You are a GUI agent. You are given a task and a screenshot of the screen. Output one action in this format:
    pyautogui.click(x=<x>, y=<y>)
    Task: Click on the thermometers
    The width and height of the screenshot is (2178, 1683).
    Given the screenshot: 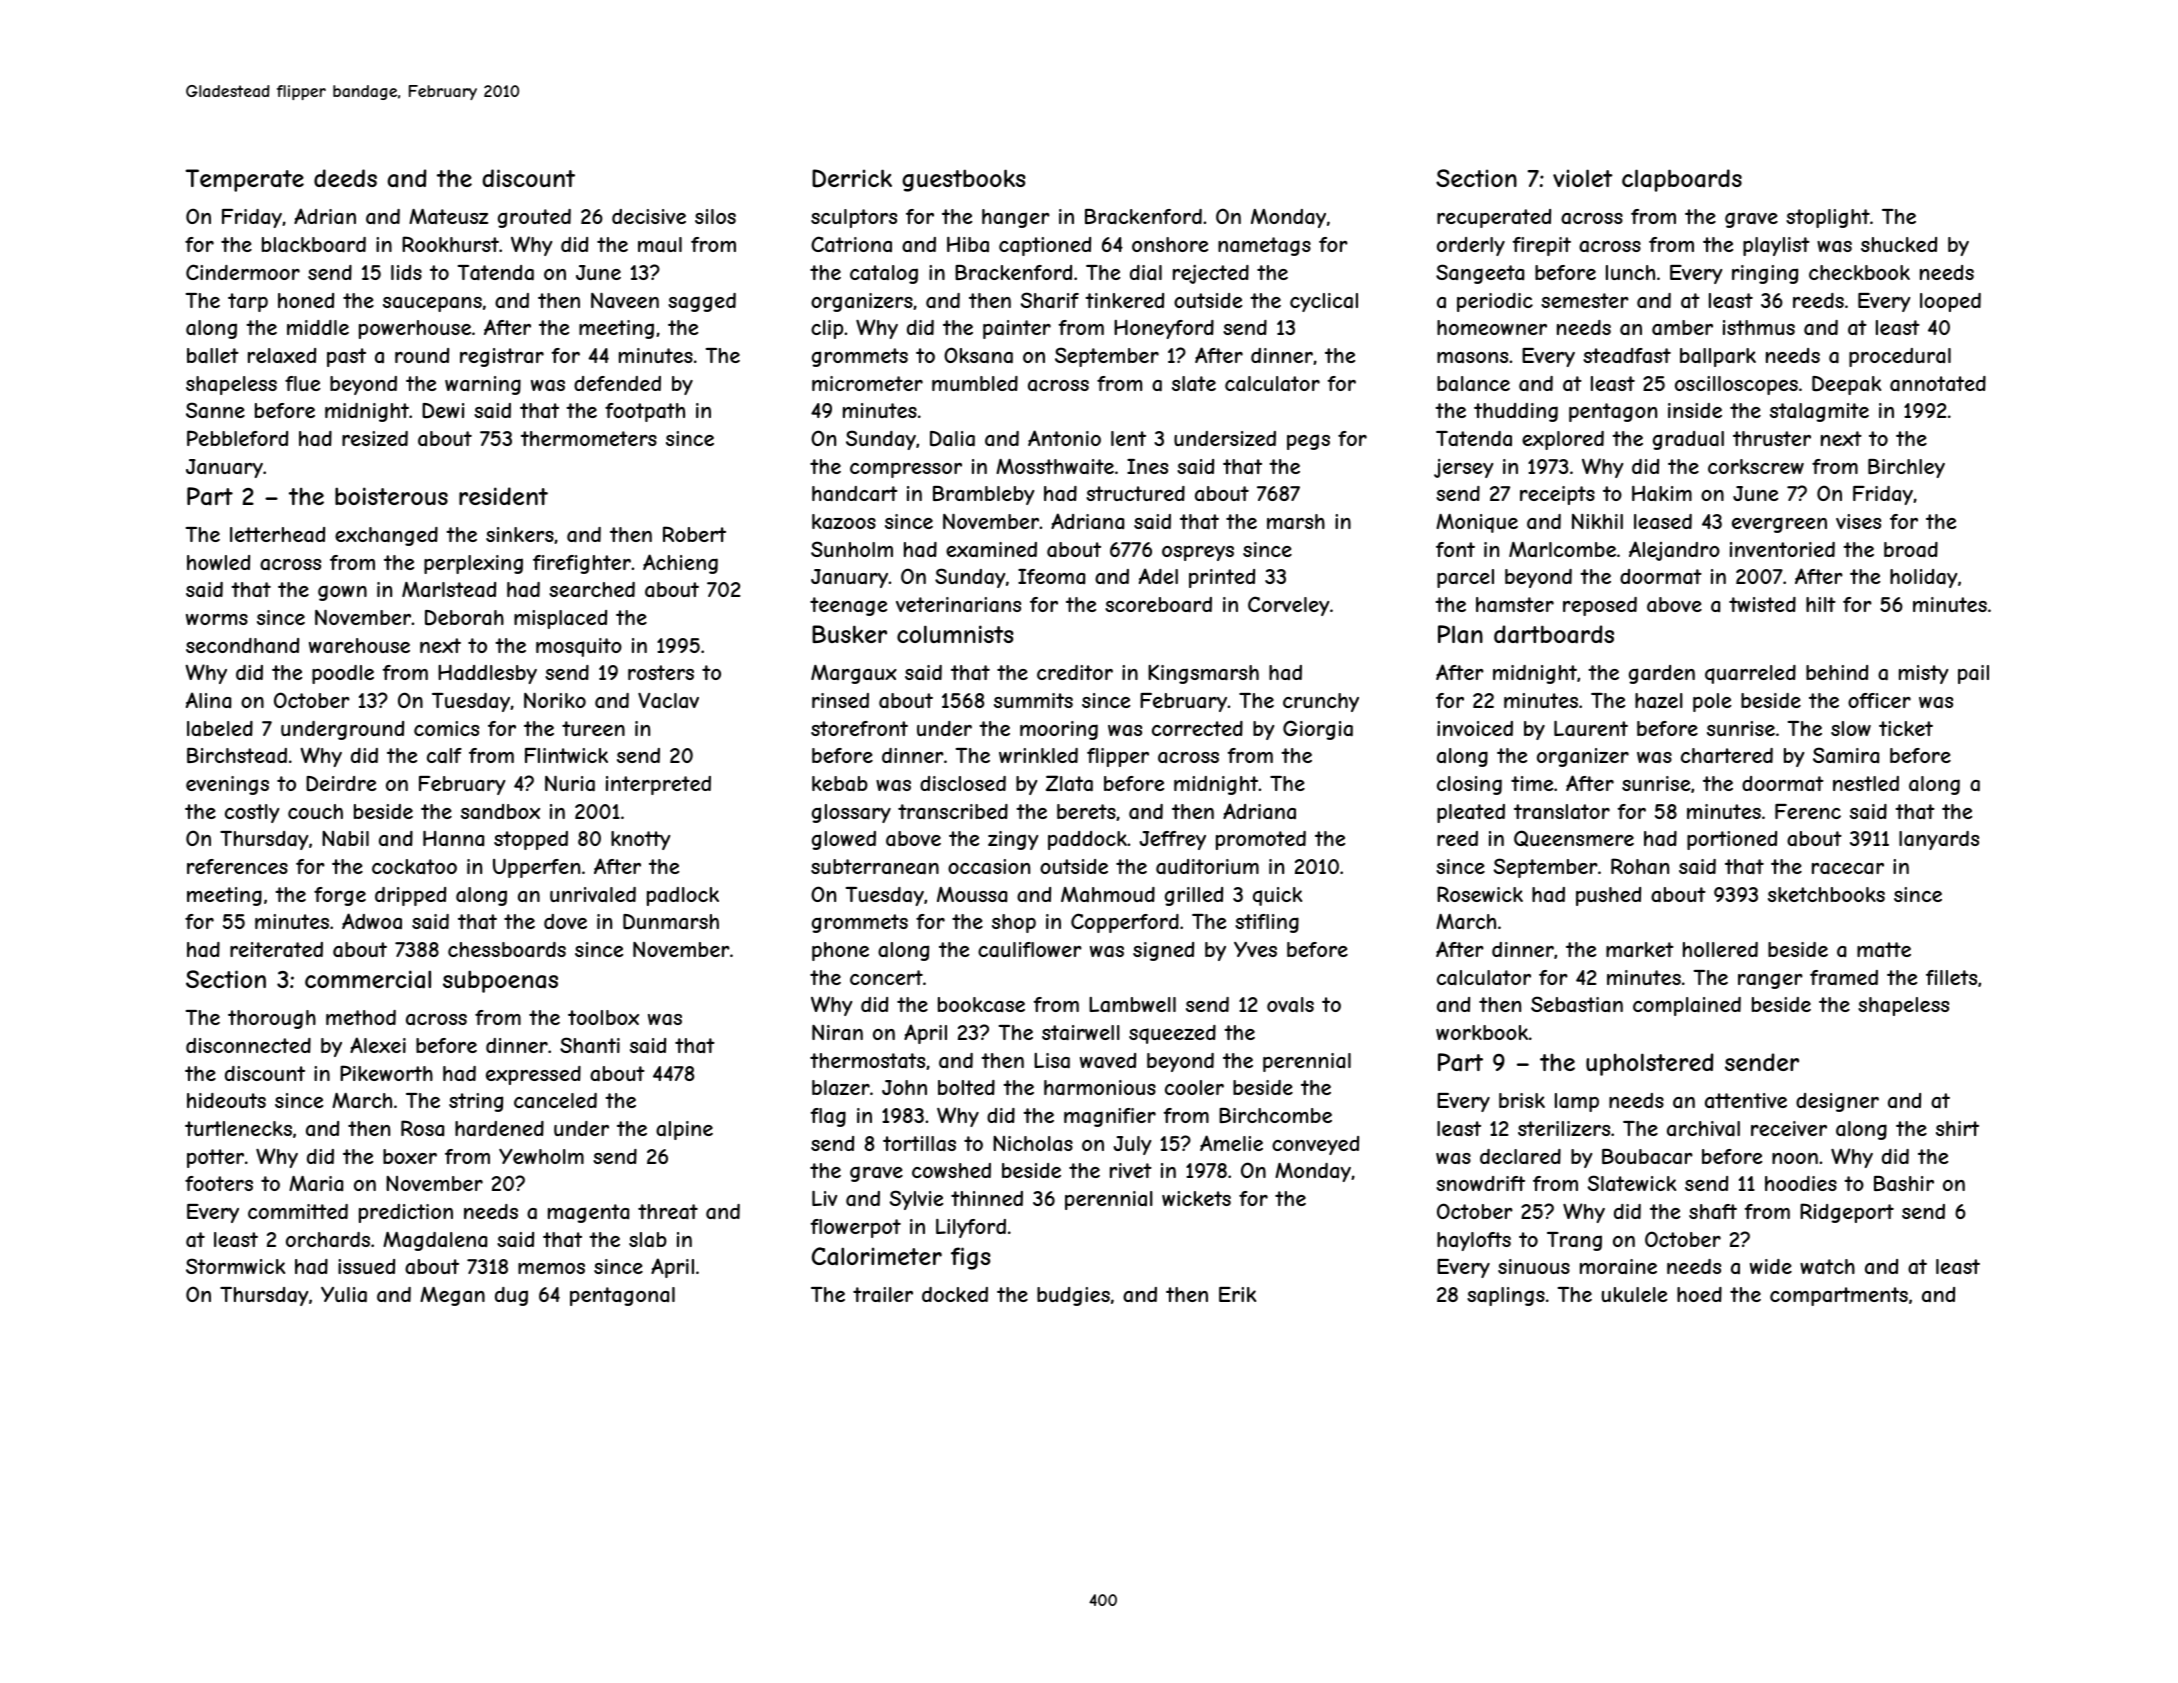 What is the action you would take?
    pyautogui.click(x=589, y=438)
